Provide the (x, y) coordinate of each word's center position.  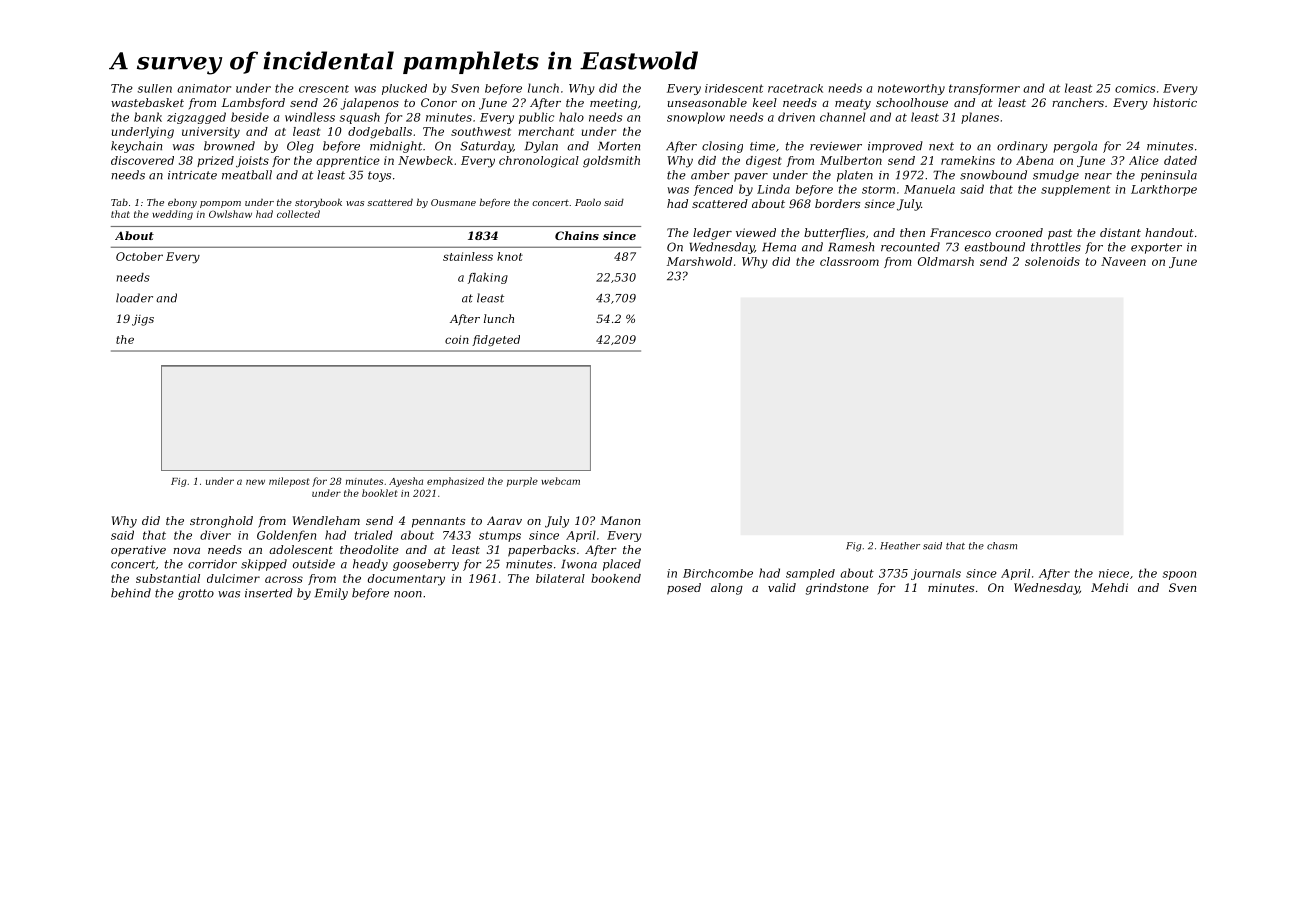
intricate (192, 175)
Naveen (1123, 261)
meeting (613, 104)
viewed (756, 232)
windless (310, 117)
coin (457, 339)
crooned (1019, 232)
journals (936, 574)
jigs (143, 320)
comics (1135, 88)
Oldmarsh (946, 261)
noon (408, 594)
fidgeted (496, 341)
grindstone (837, 589)
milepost (289, 482)
